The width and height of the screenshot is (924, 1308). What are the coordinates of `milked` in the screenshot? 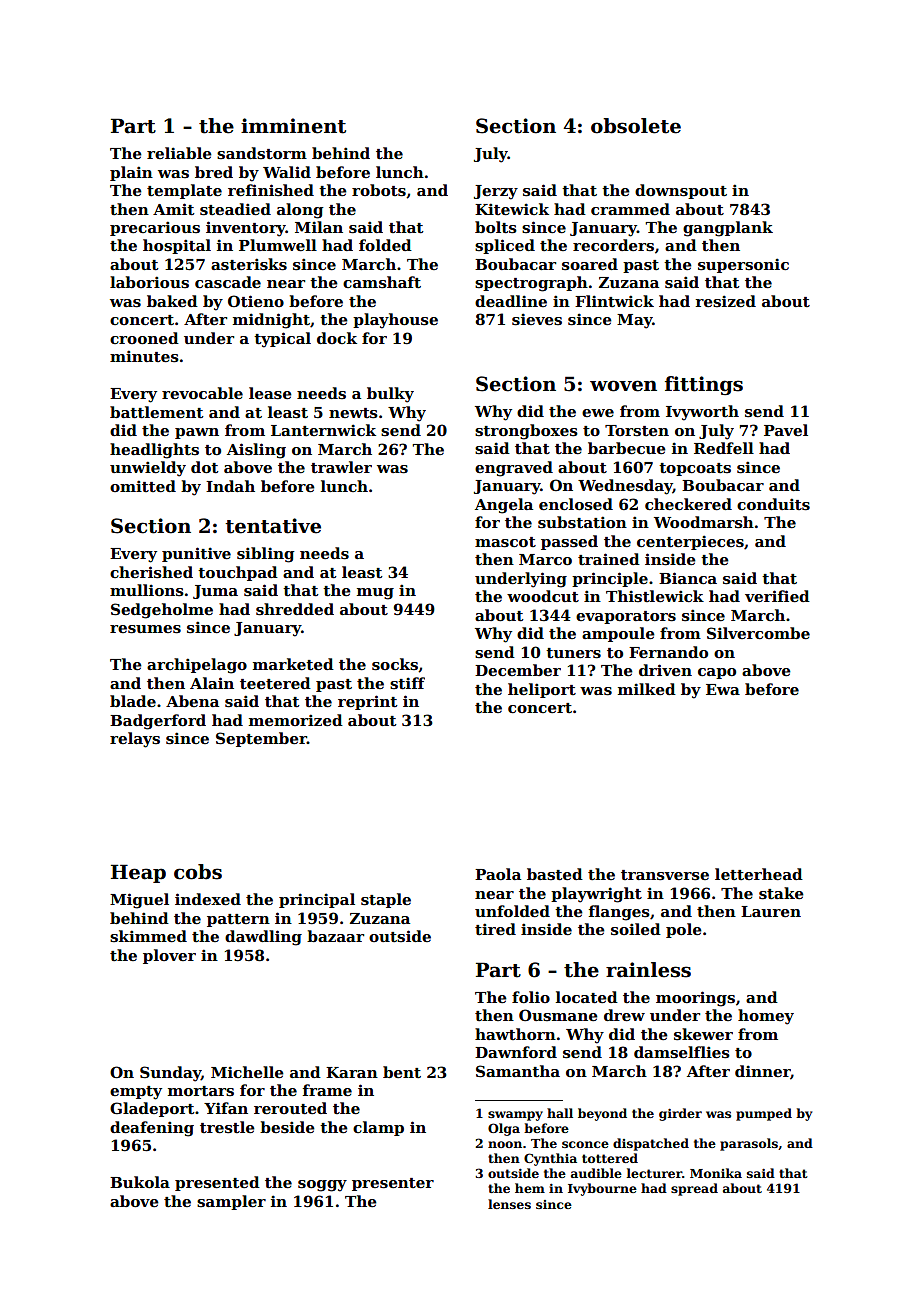 It's located at (647, 689).
